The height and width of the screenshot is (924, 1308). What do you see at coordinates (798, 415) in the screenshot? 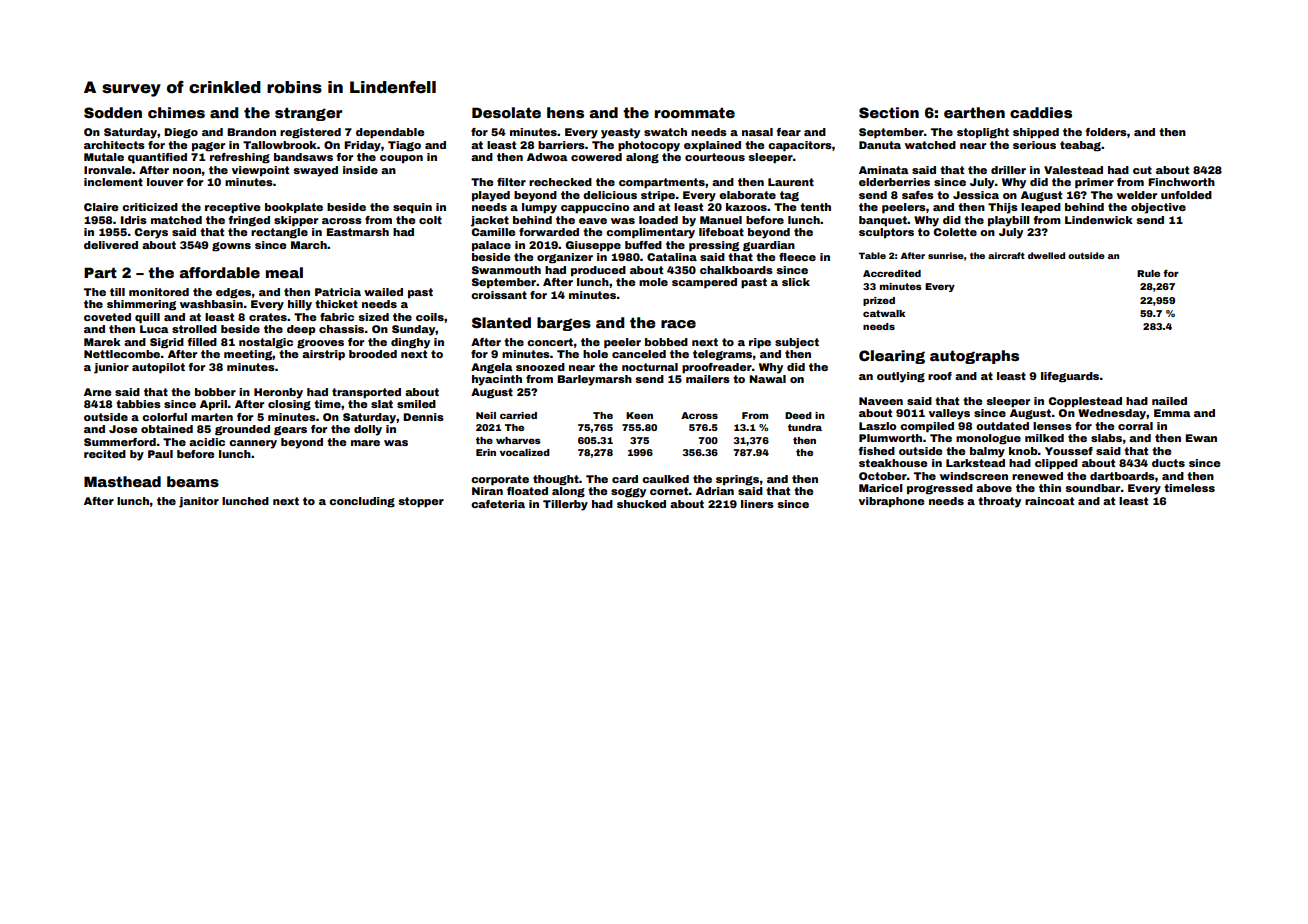
I see `Deed` at bounding box center [798, 415].
